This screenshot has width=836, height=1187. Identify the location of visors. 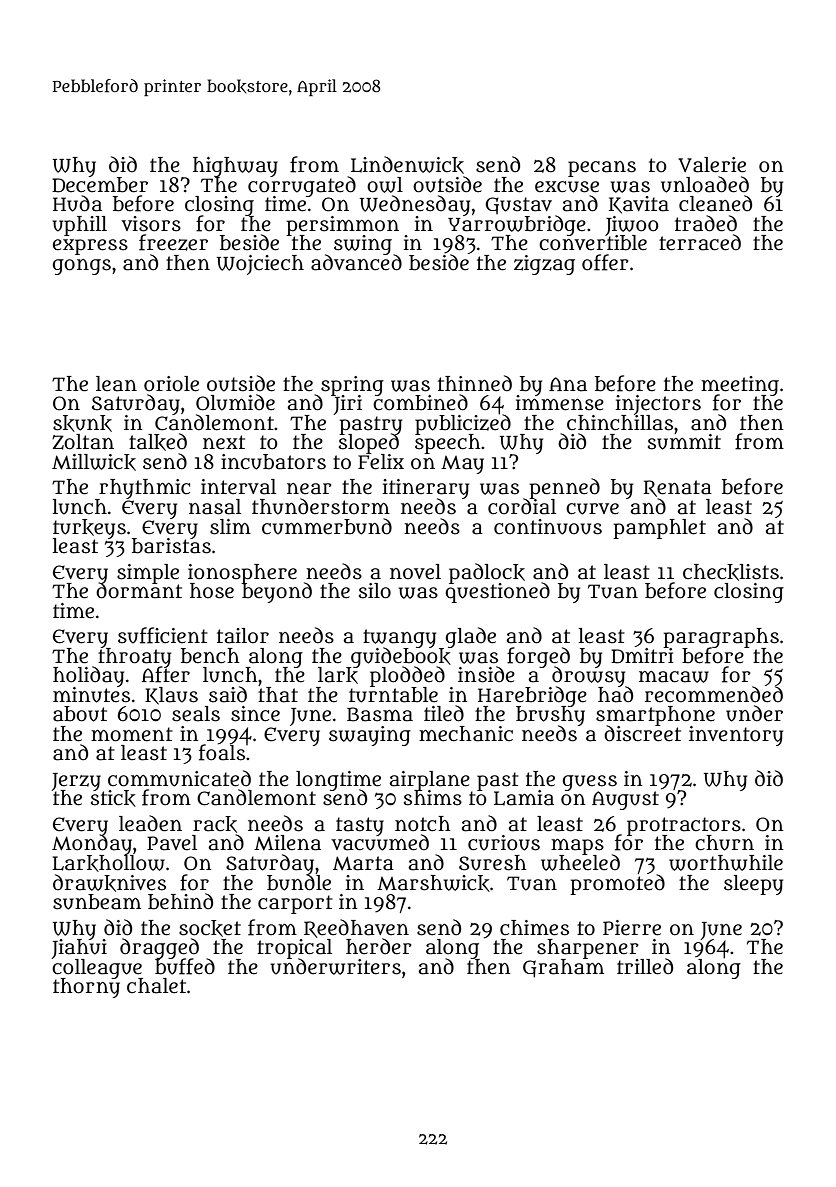
(151, 224).
